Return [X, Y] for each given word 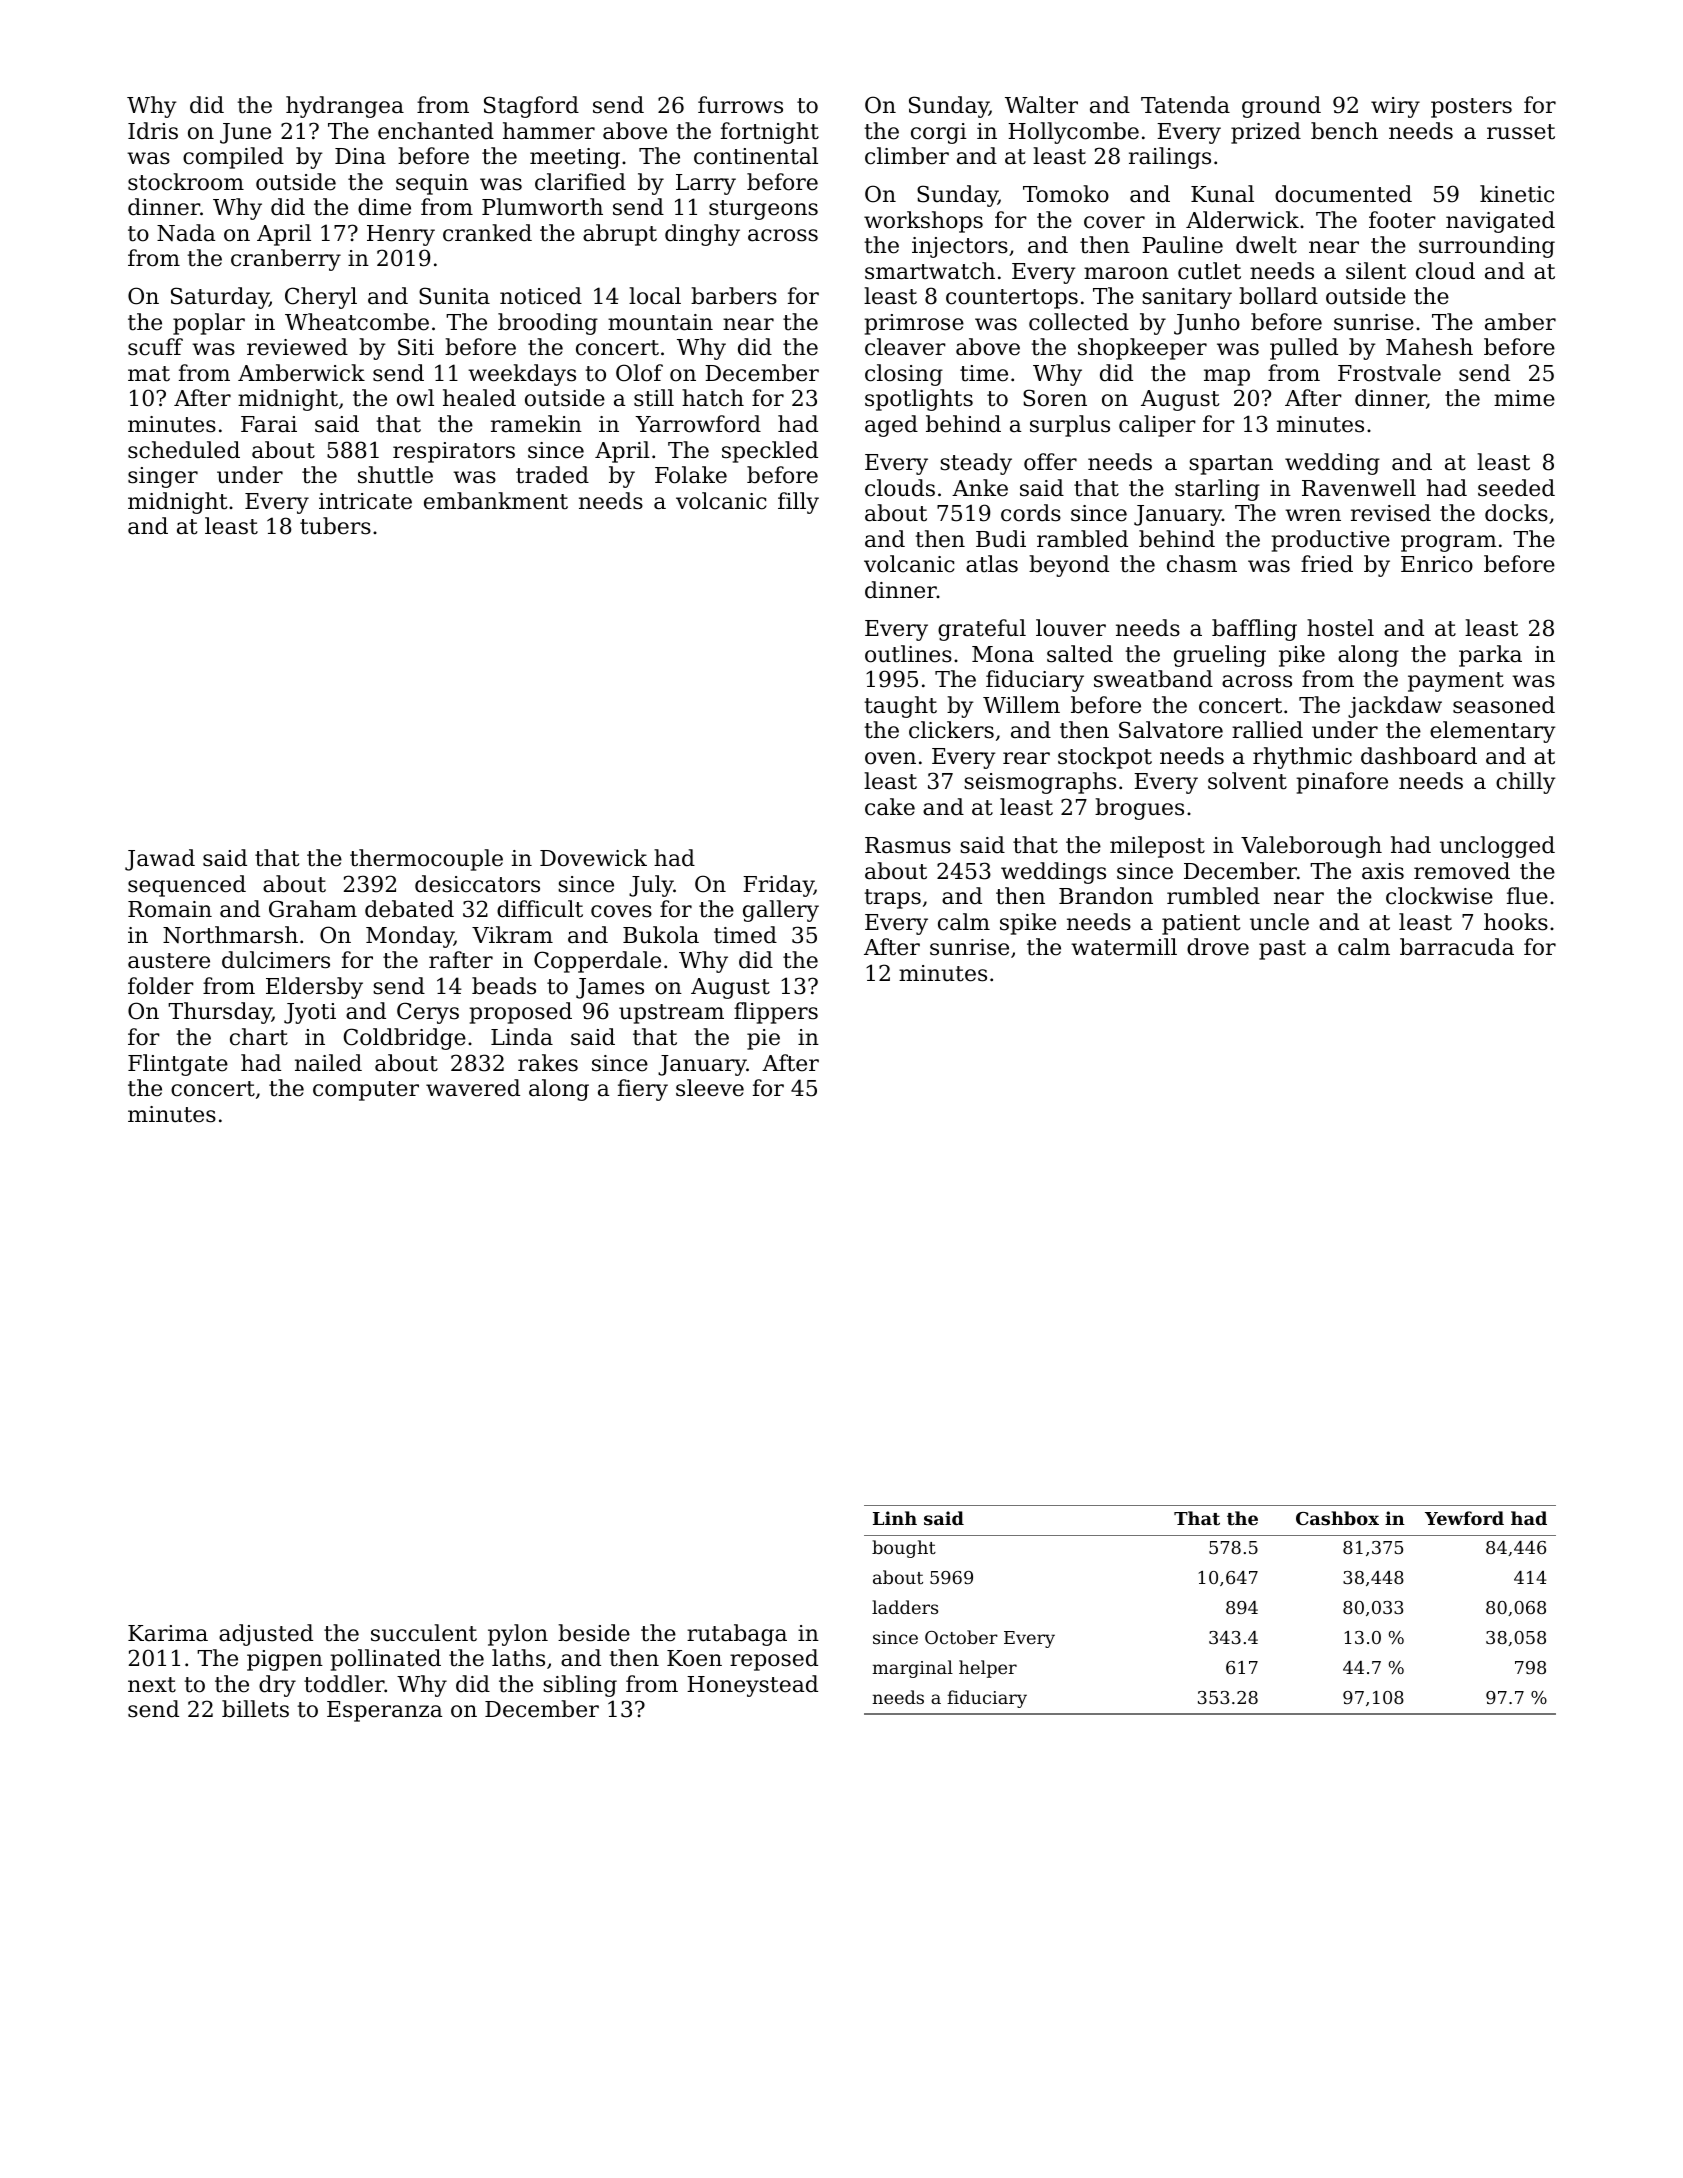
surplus [1070, 426]
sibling [580, 1686]
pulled [1304, 349]
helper [988, 1669]
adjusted [266, 1635]
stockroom [186, 182]
